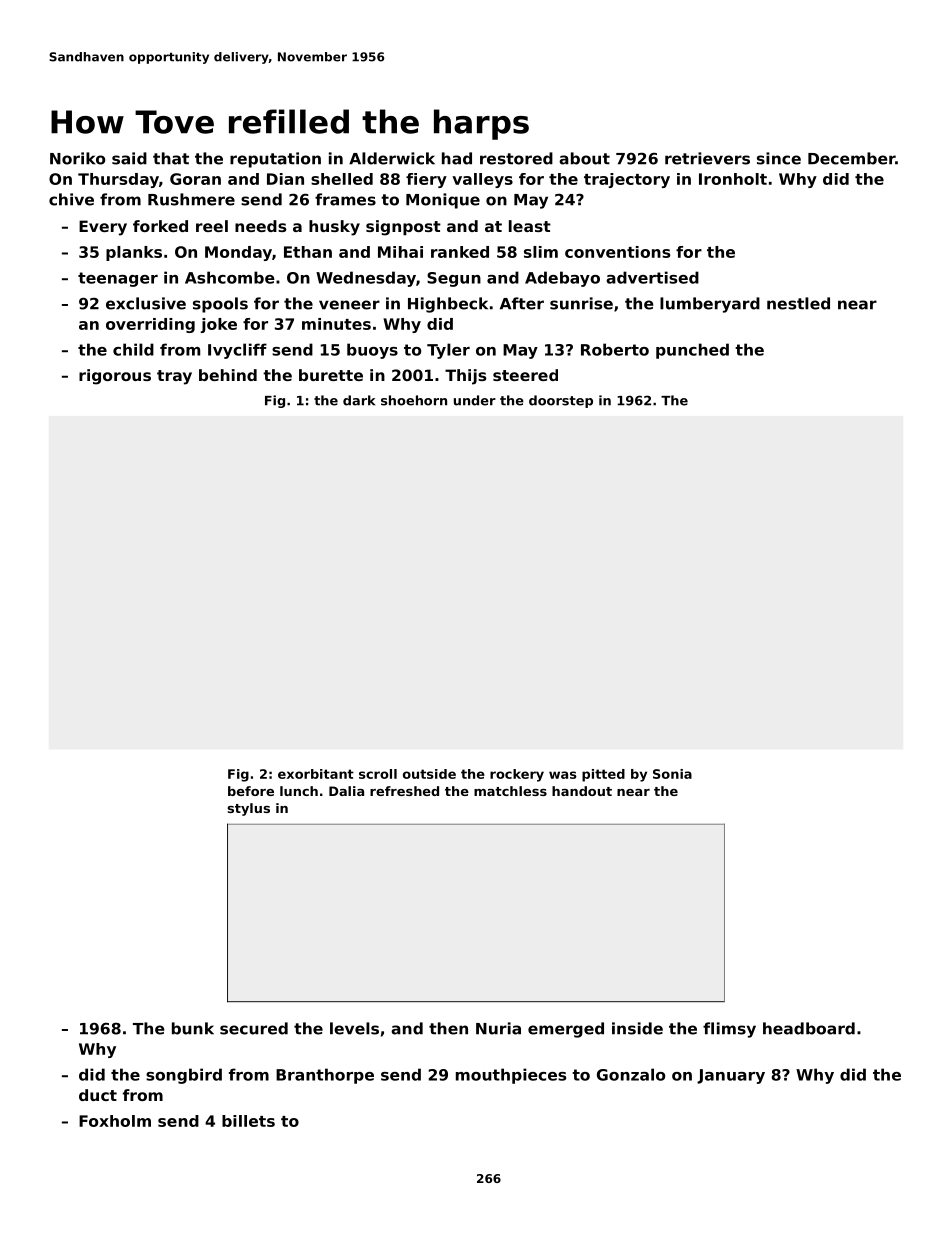 This screenshot has height=1233, width=952. I want to click on tray, so click(174, 377).
